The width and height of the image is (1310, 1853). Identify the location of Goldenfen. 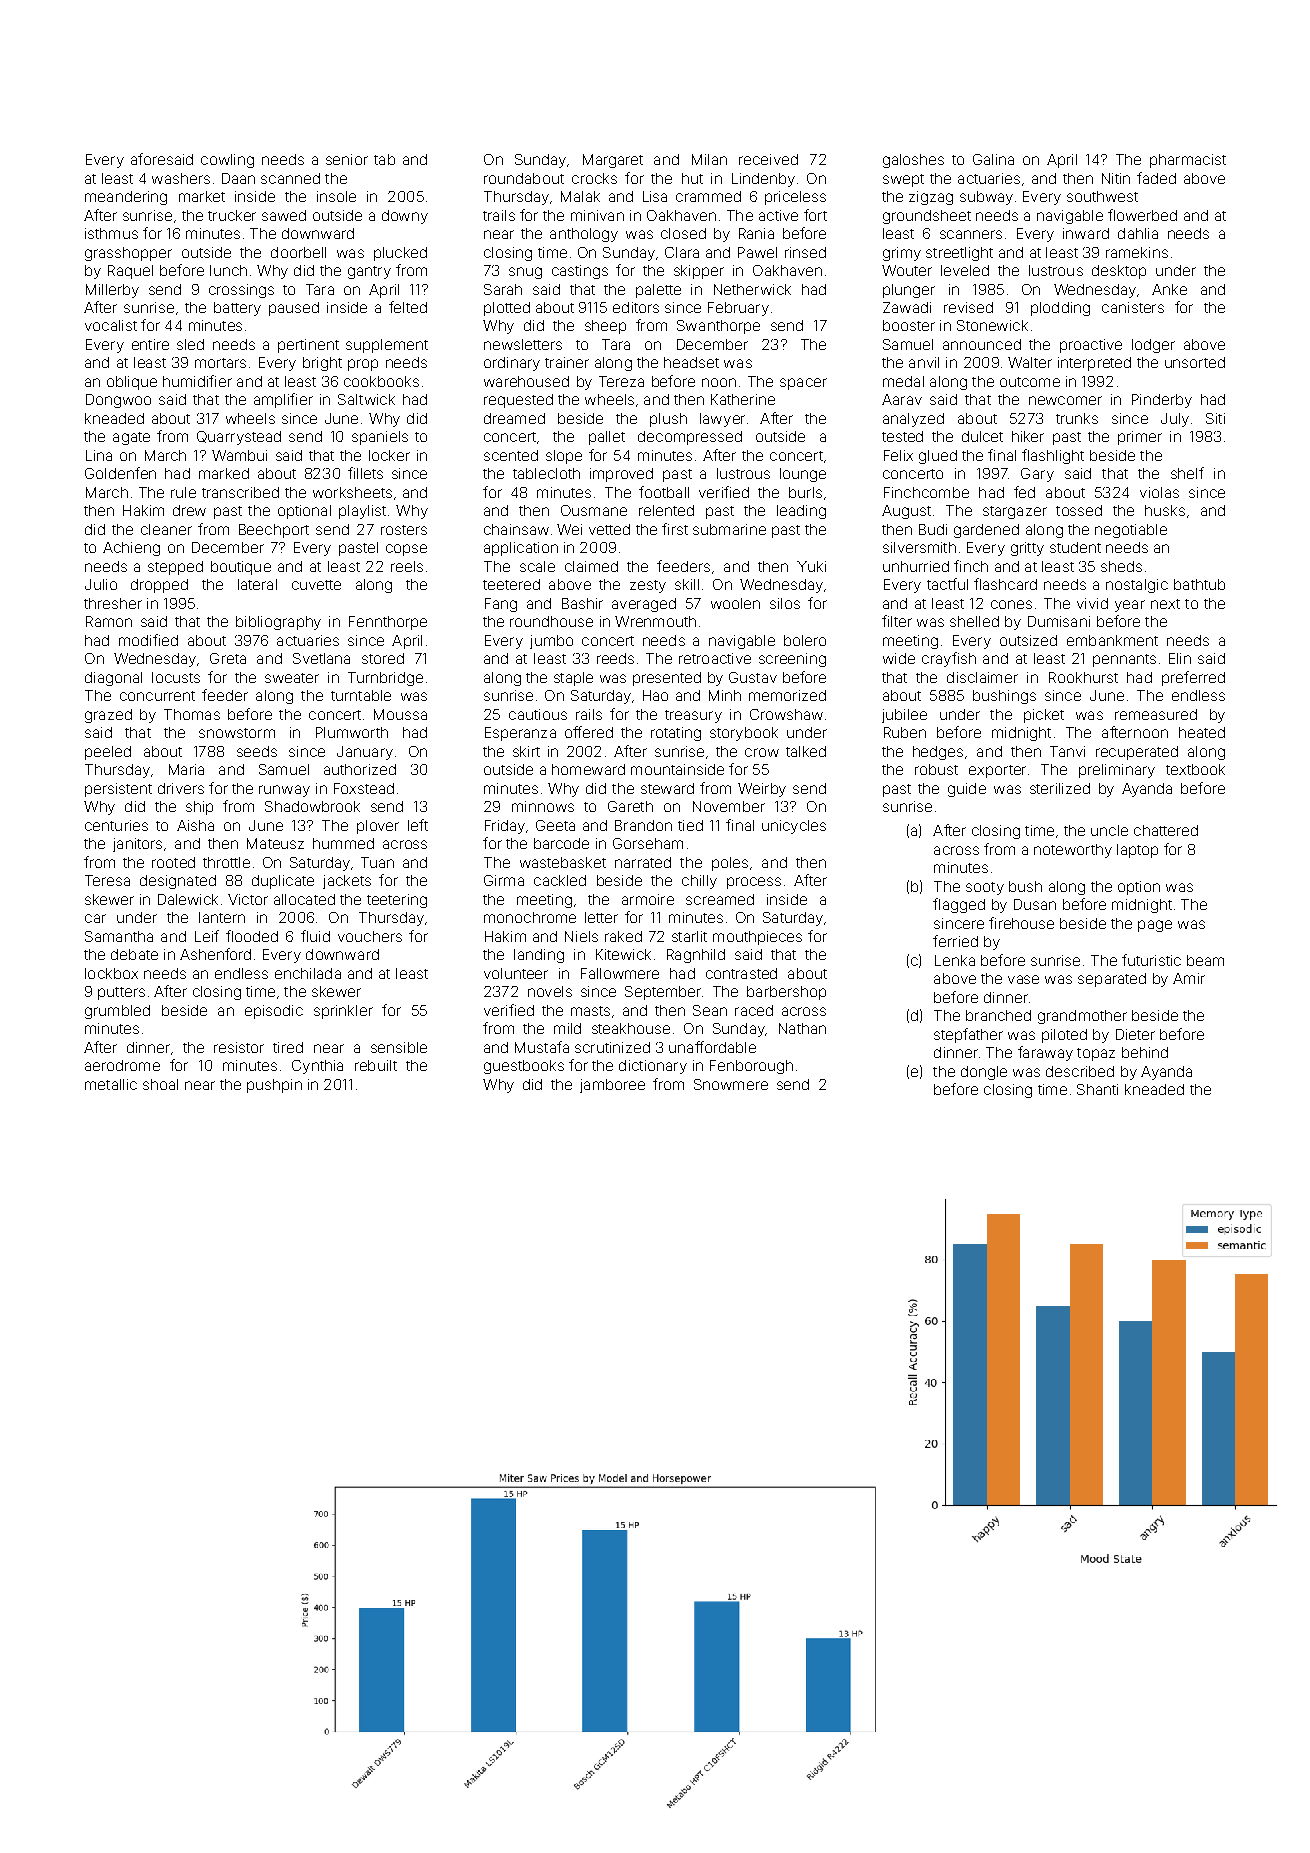
(120, 473).
